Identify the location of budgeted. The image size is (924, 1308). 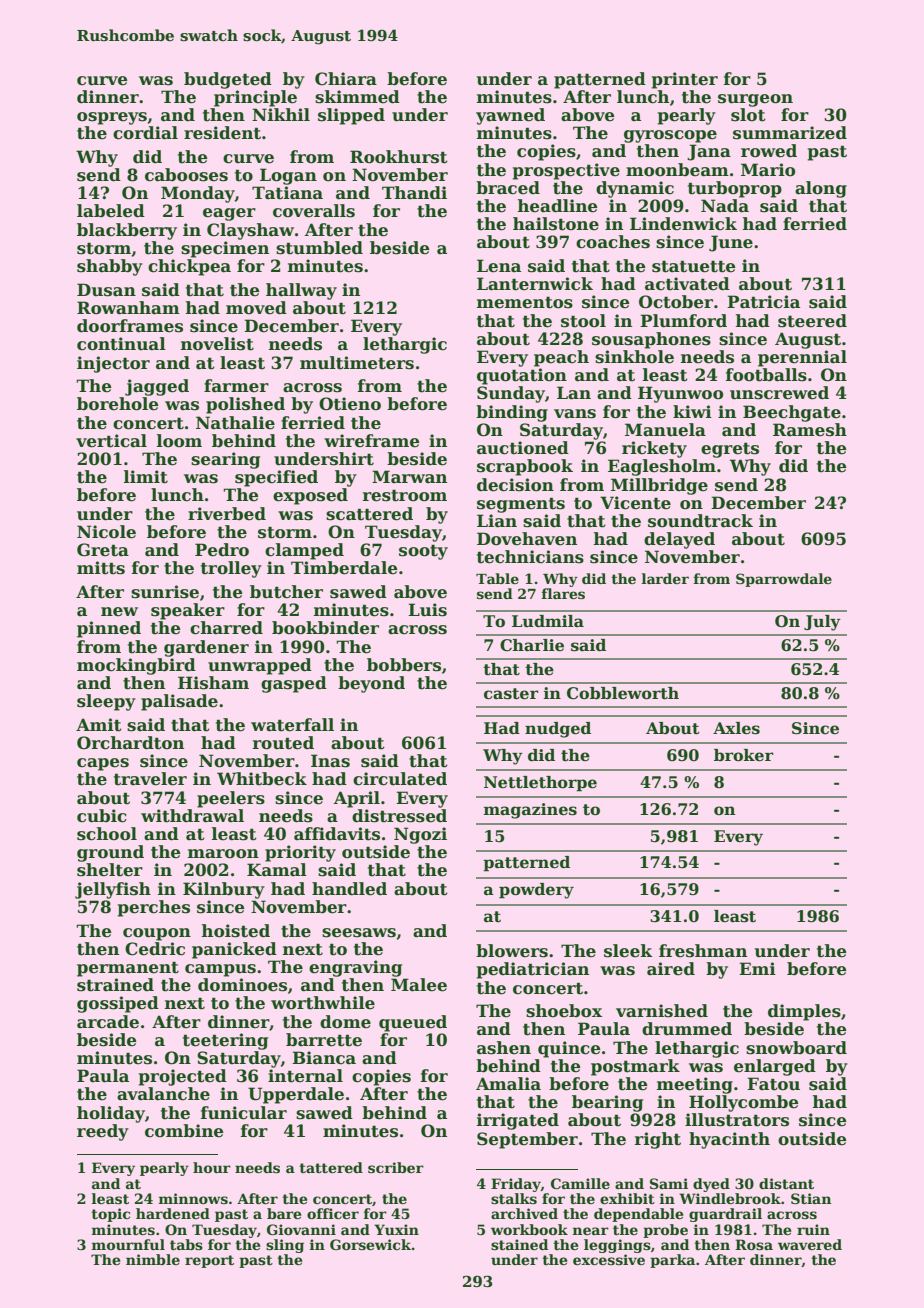
(228, 80).
